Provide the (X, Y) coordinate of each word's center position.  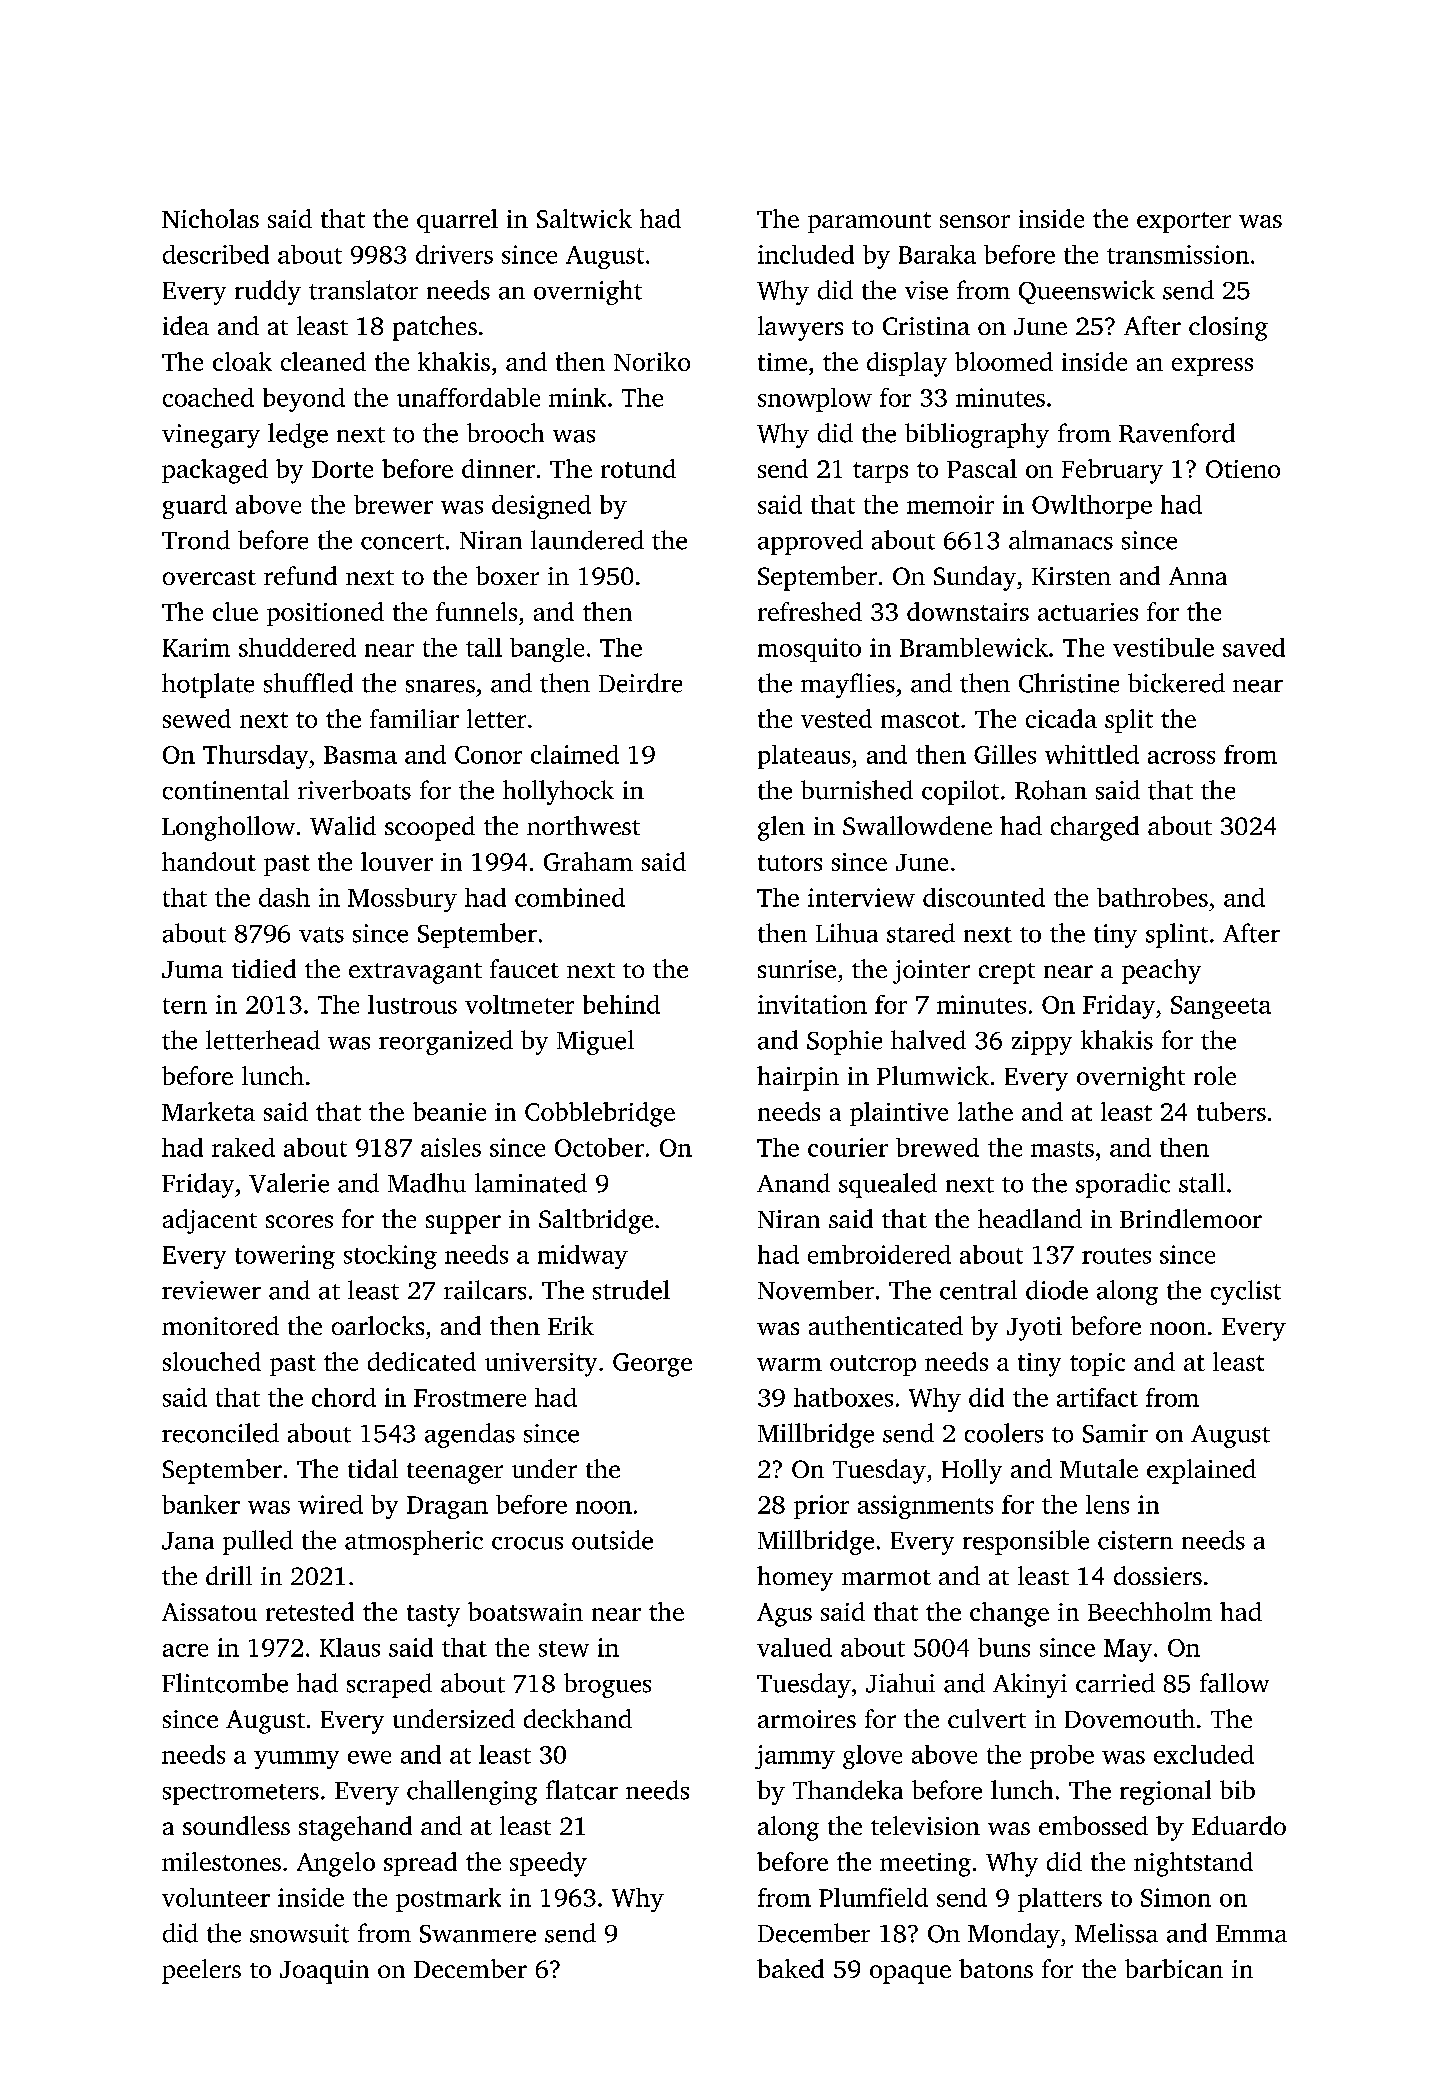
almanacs (1061, 540)
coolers (1004, 1433)
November (816, 1290)
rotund (638, 468)
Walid (343, 825)
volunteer (216, 1897)
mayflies (848, 685)
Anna (1198, 576)
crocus (527, 1543)
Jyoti (1034, 1329)
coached (208, 397)
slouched (212, 1361)
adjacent (210, 1221)
